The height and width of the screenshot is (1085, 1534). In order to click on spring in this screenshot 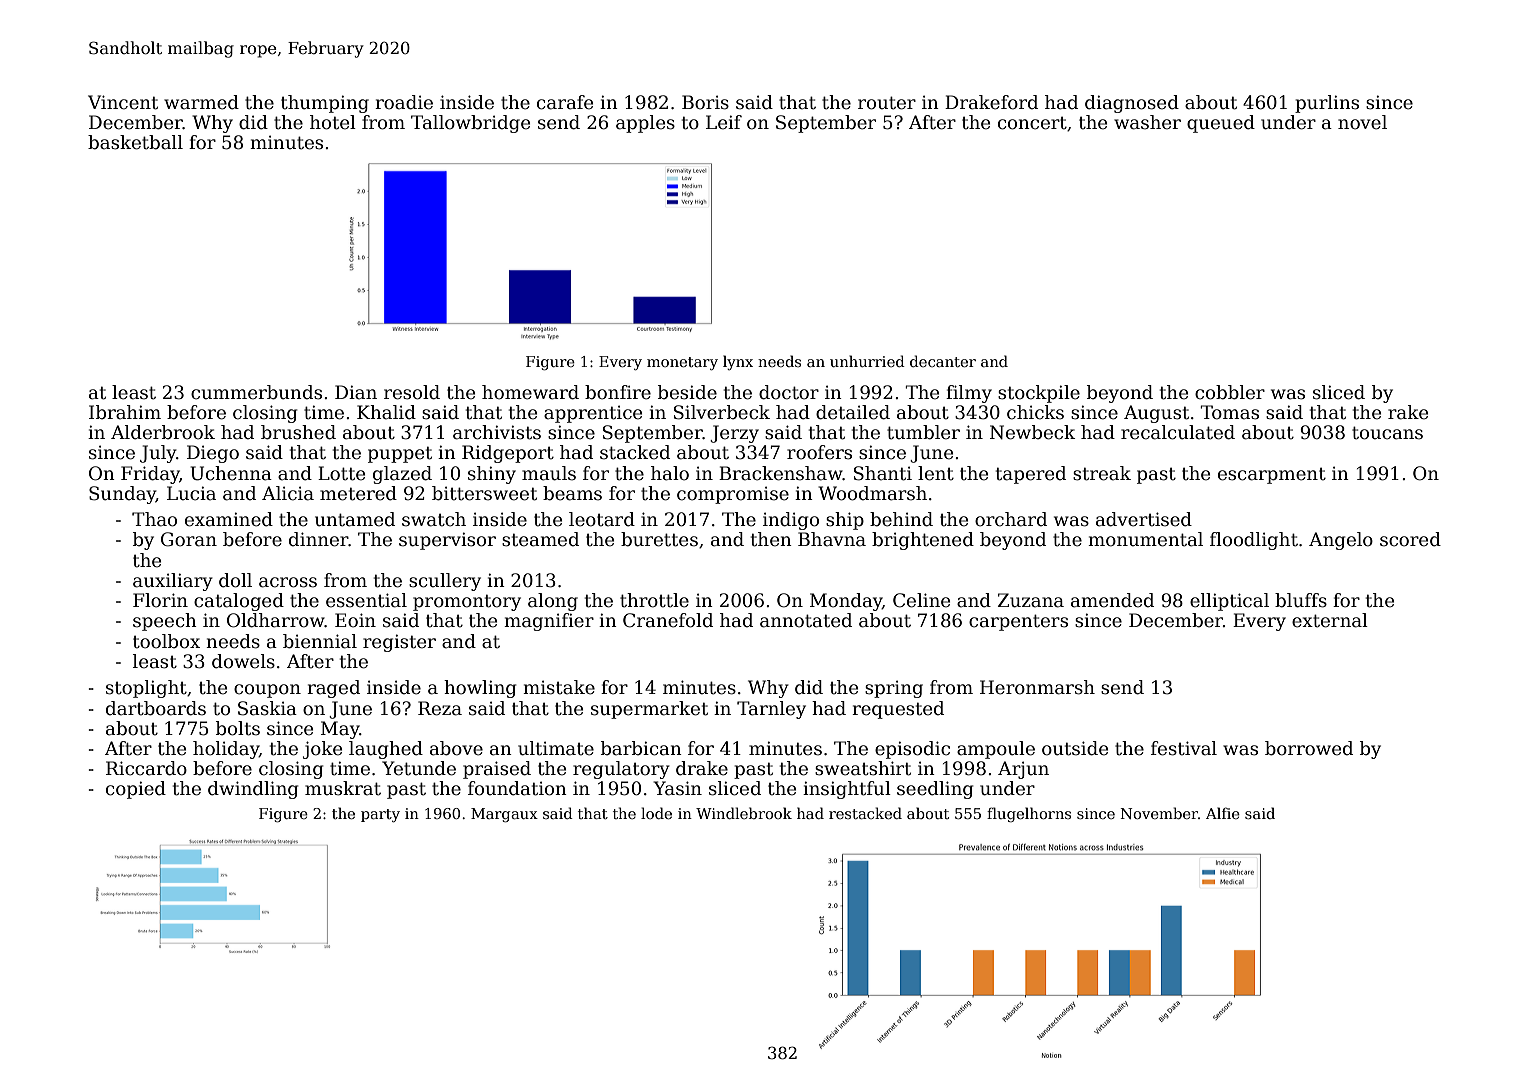, I will do `click(894, 689)`.
